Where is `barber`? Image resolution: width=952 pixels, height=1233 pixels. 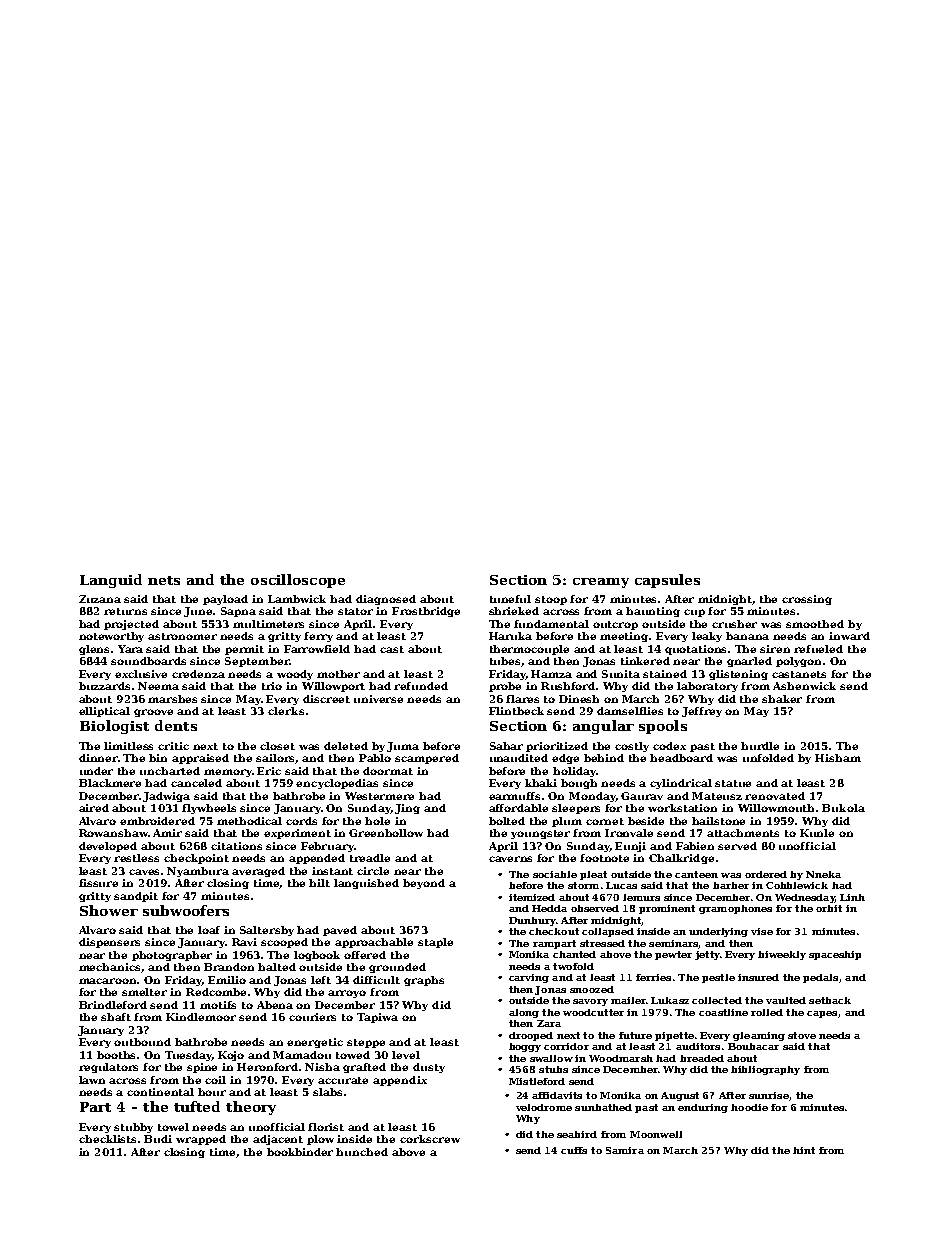 barber is located at coordinates (731, 885).
